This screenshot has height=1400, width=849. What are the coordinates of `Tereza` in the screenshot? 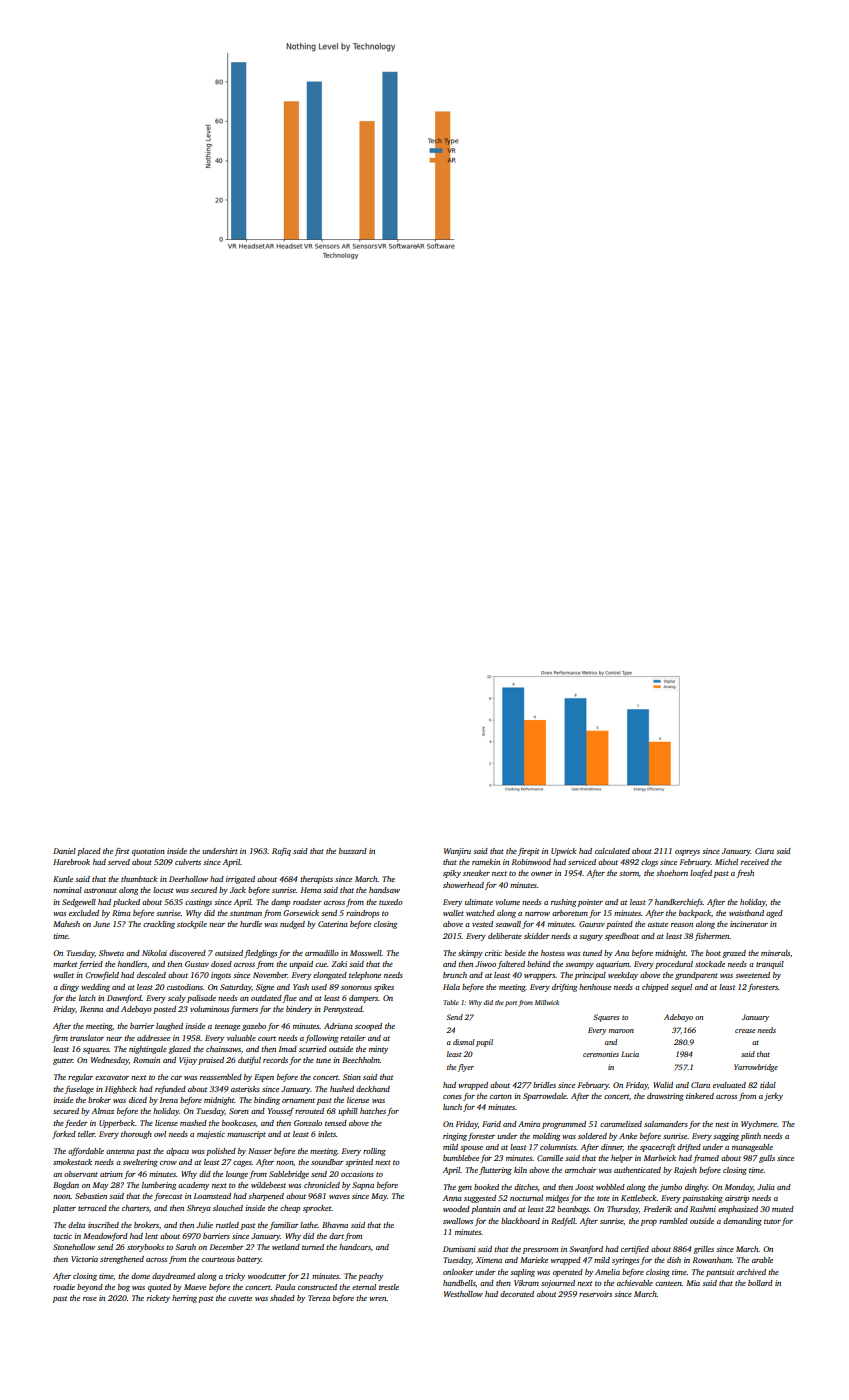 It's located at (319, 1298).
